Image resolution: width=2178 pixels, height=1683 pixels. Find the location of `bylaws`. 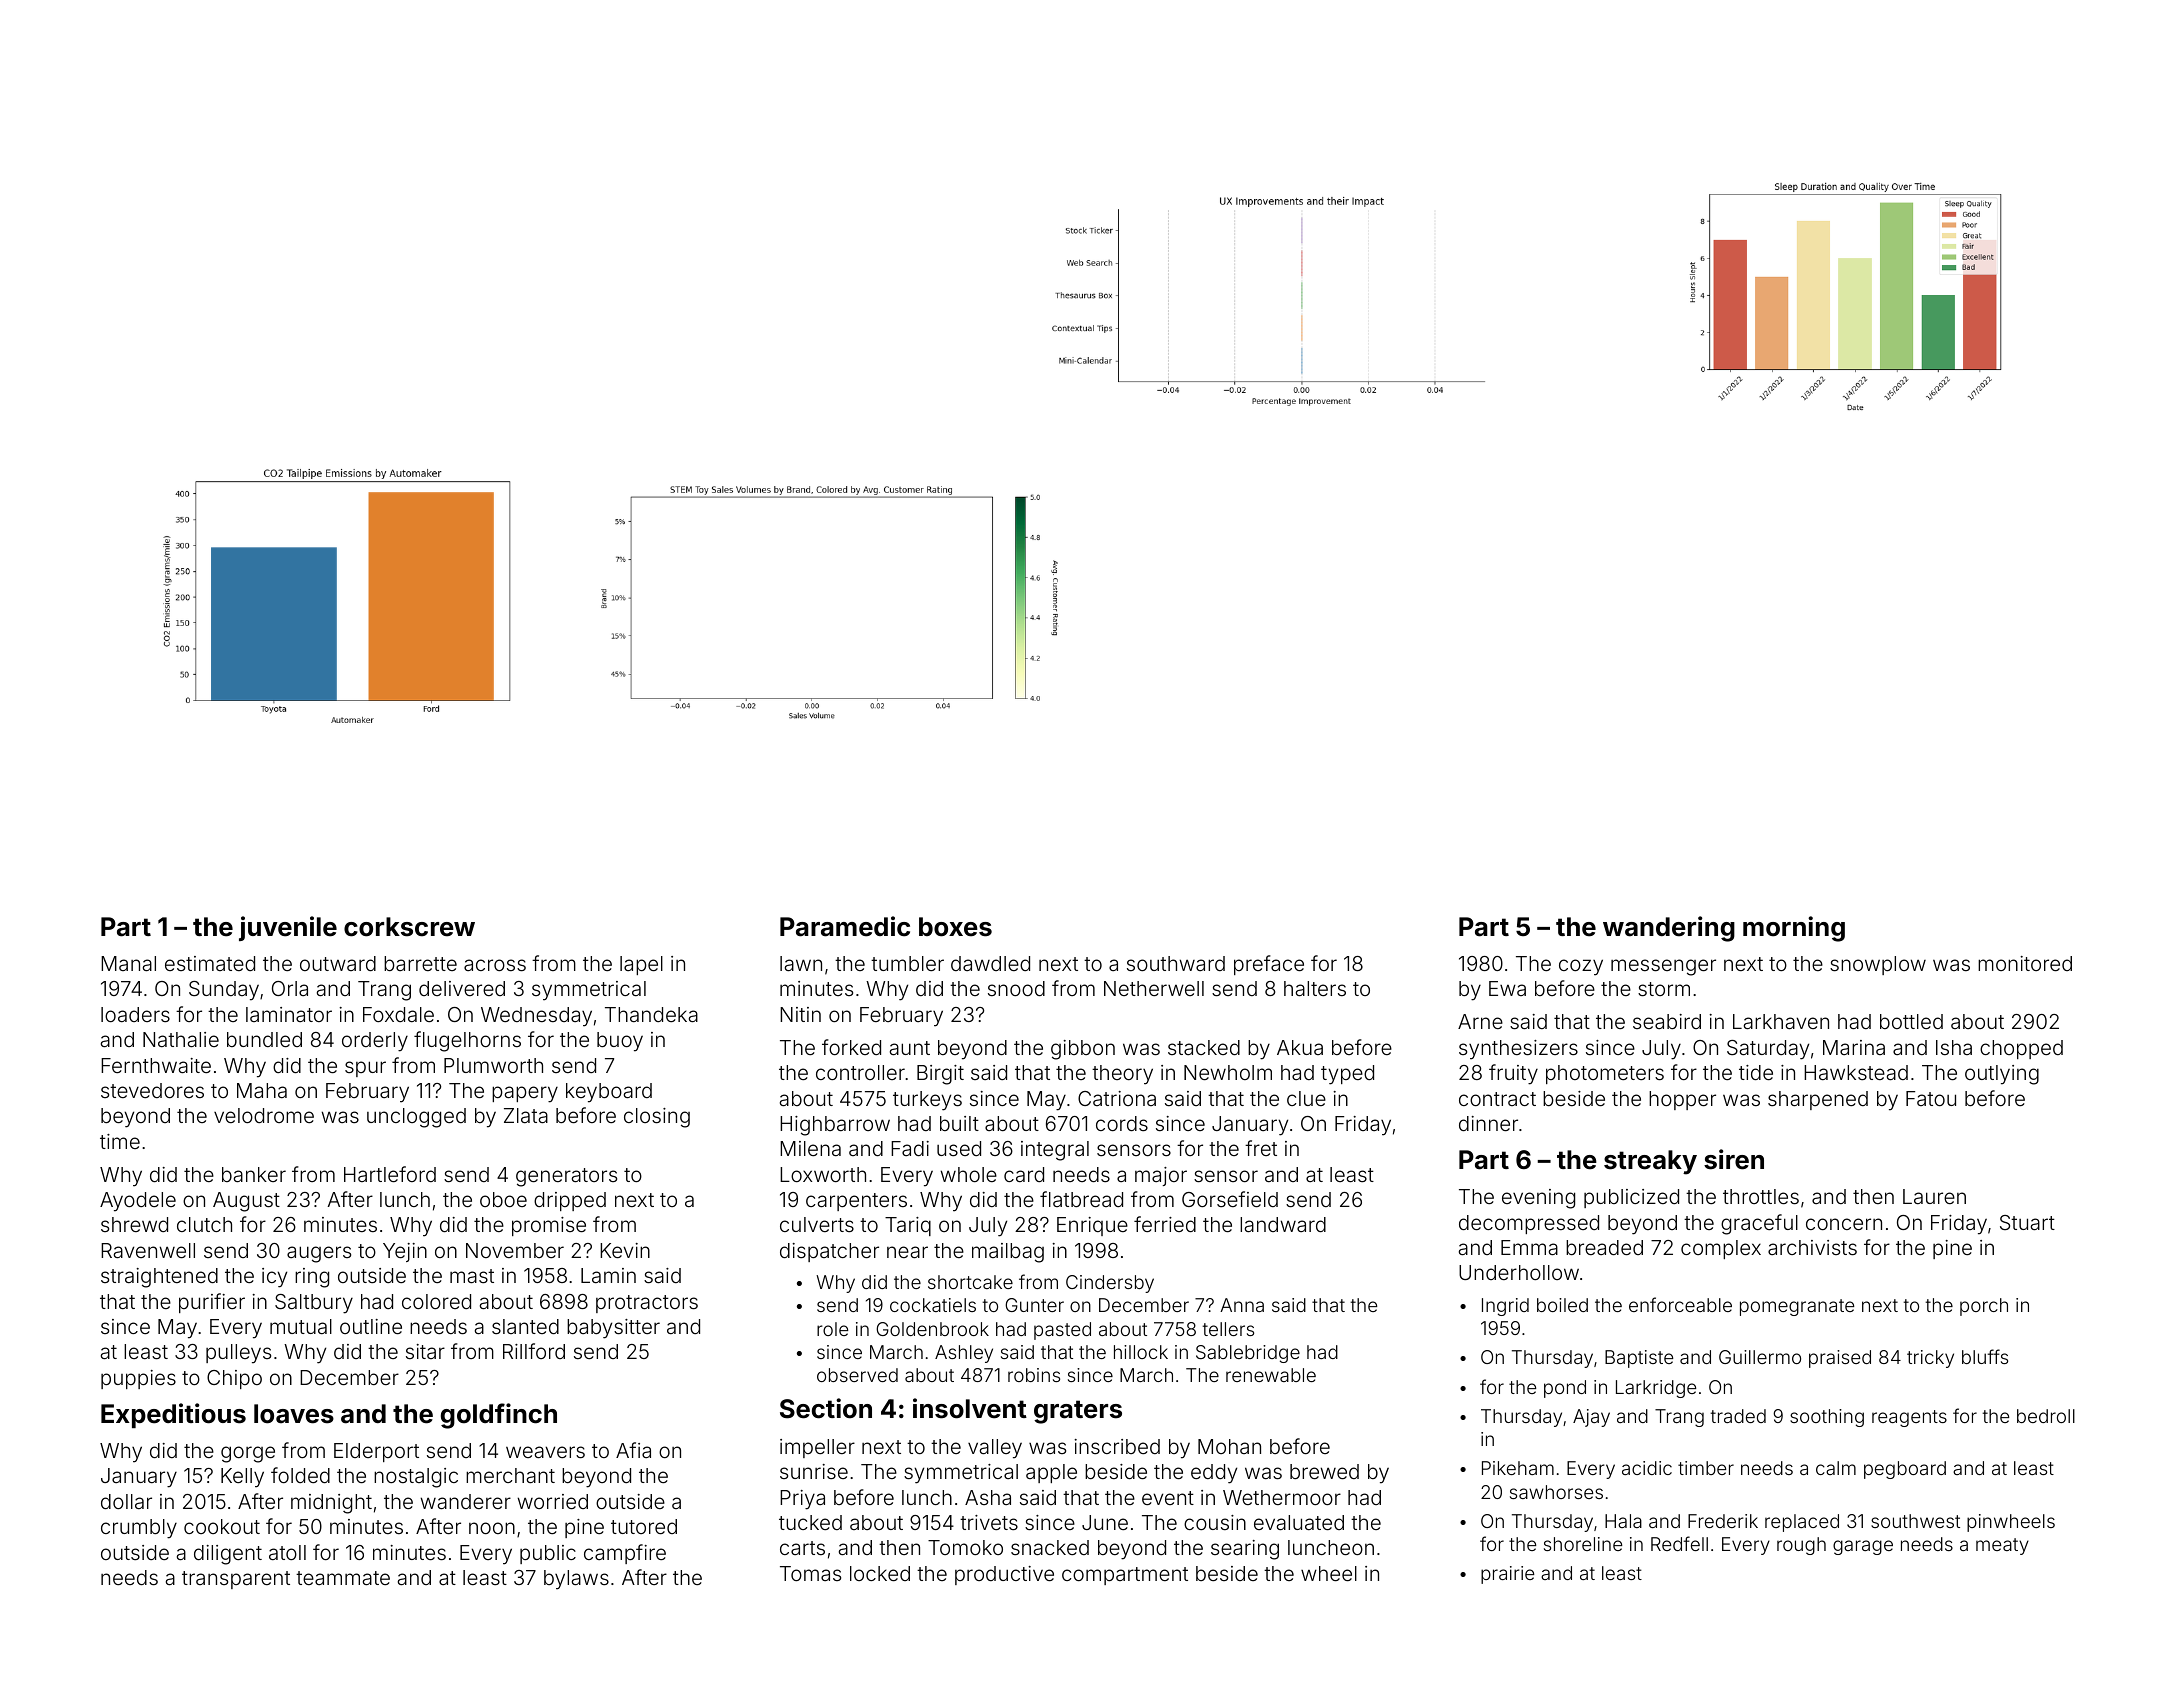

bylaws is located at coordinates (576, 1580).
